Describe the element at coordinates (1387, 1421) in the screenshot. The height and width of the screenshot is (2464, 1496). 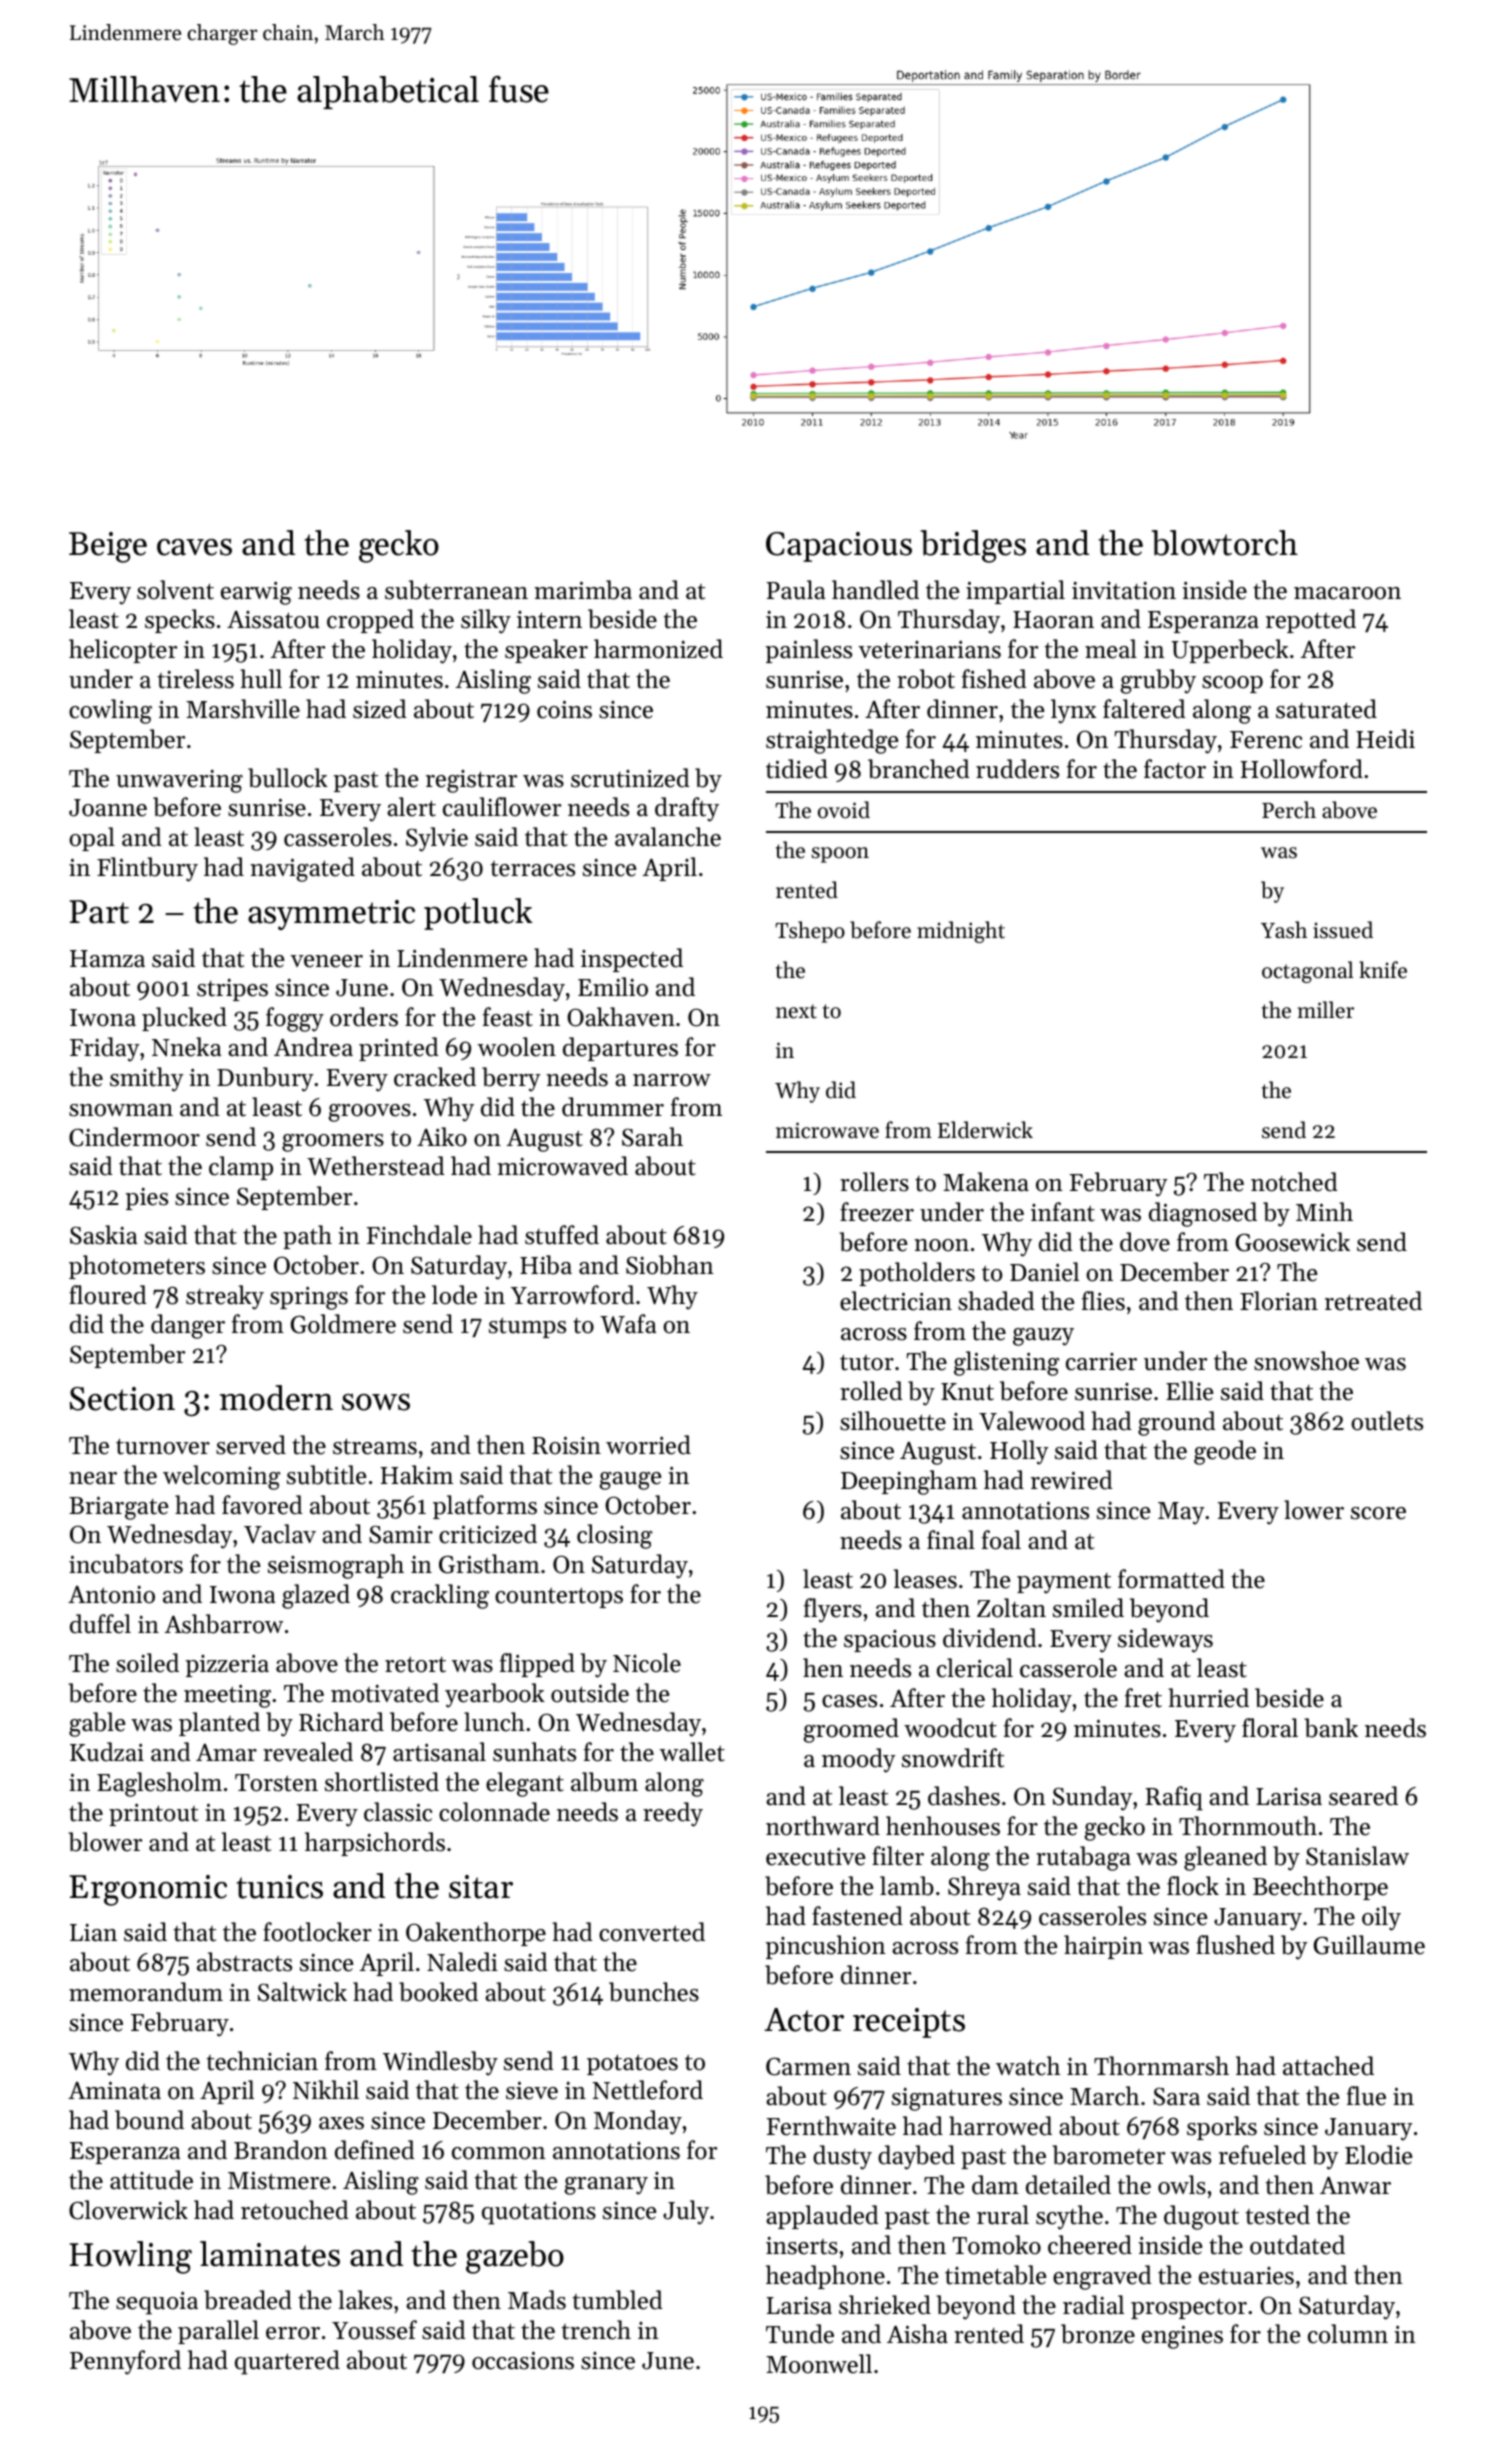
I see `outlets` at that location.
